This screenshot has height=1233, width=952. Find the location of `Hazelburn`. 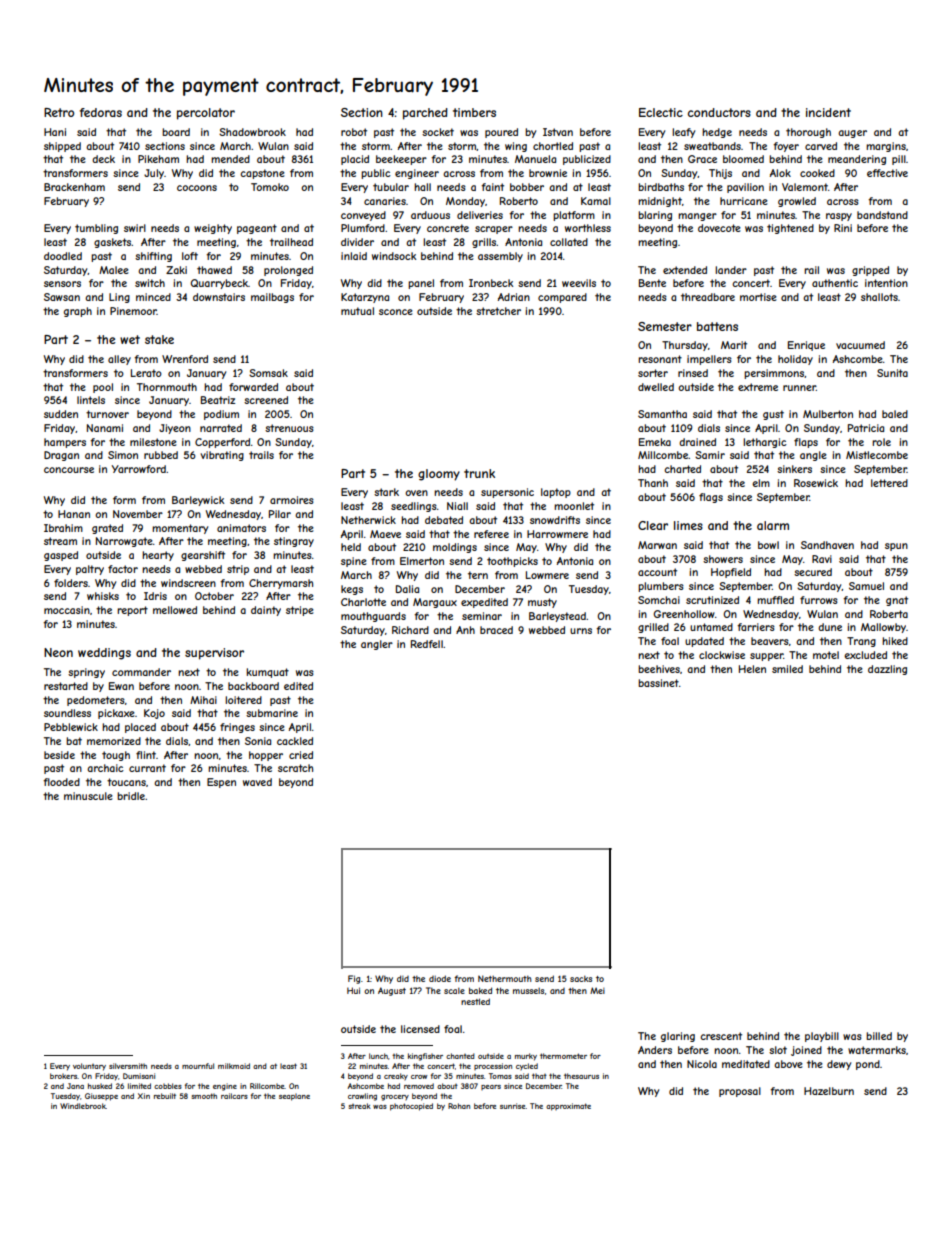

Hazelburn is located at coordinates (829, 1091).
